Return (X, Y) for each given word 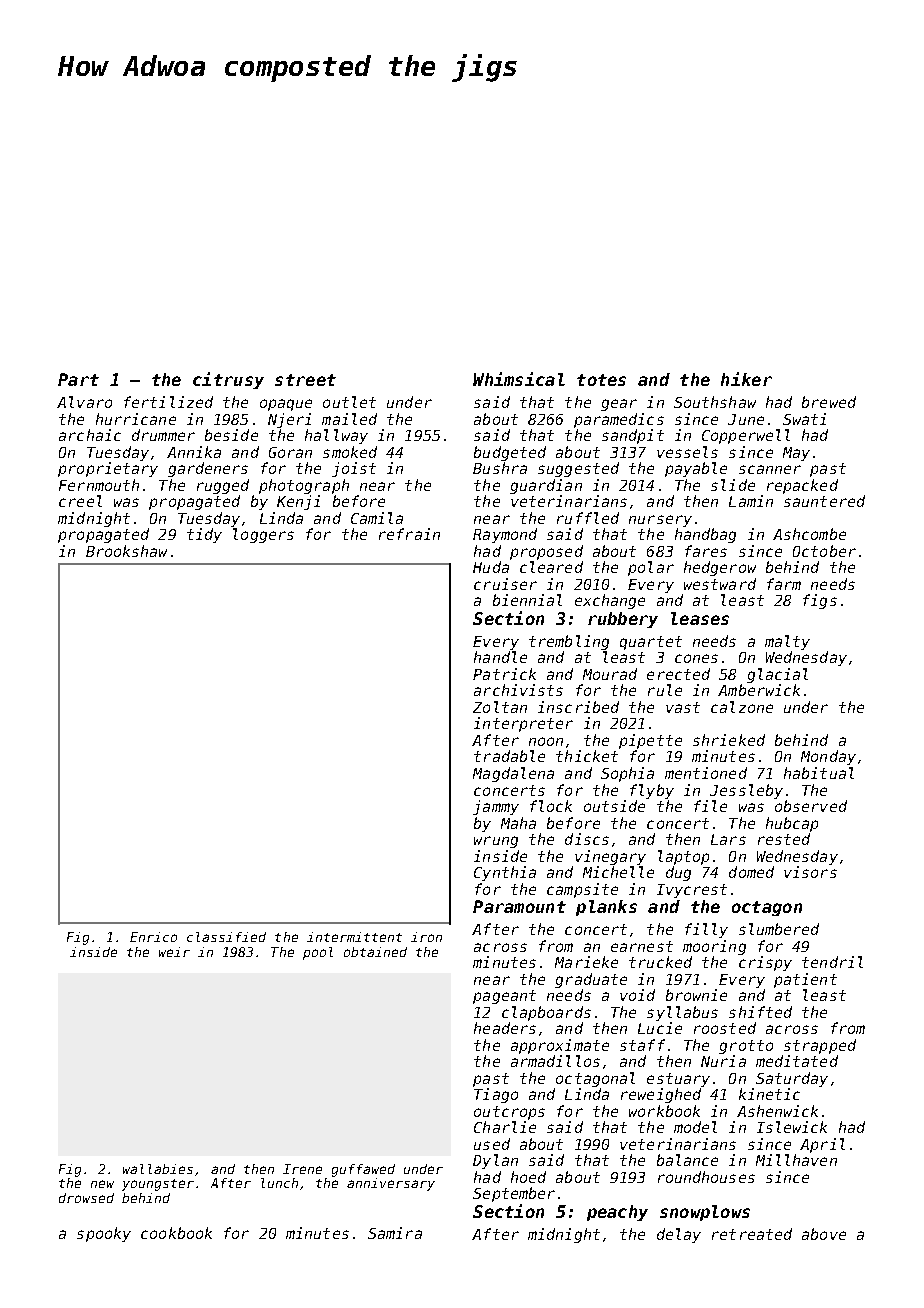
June (746, 419)
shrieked (729, 740)
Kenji (298, 502)
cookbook (176, 1233)
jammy (496, 807)
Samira (395, 1233)
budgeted (510, 453)
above (824, 1234)
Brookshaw (126, 551)
